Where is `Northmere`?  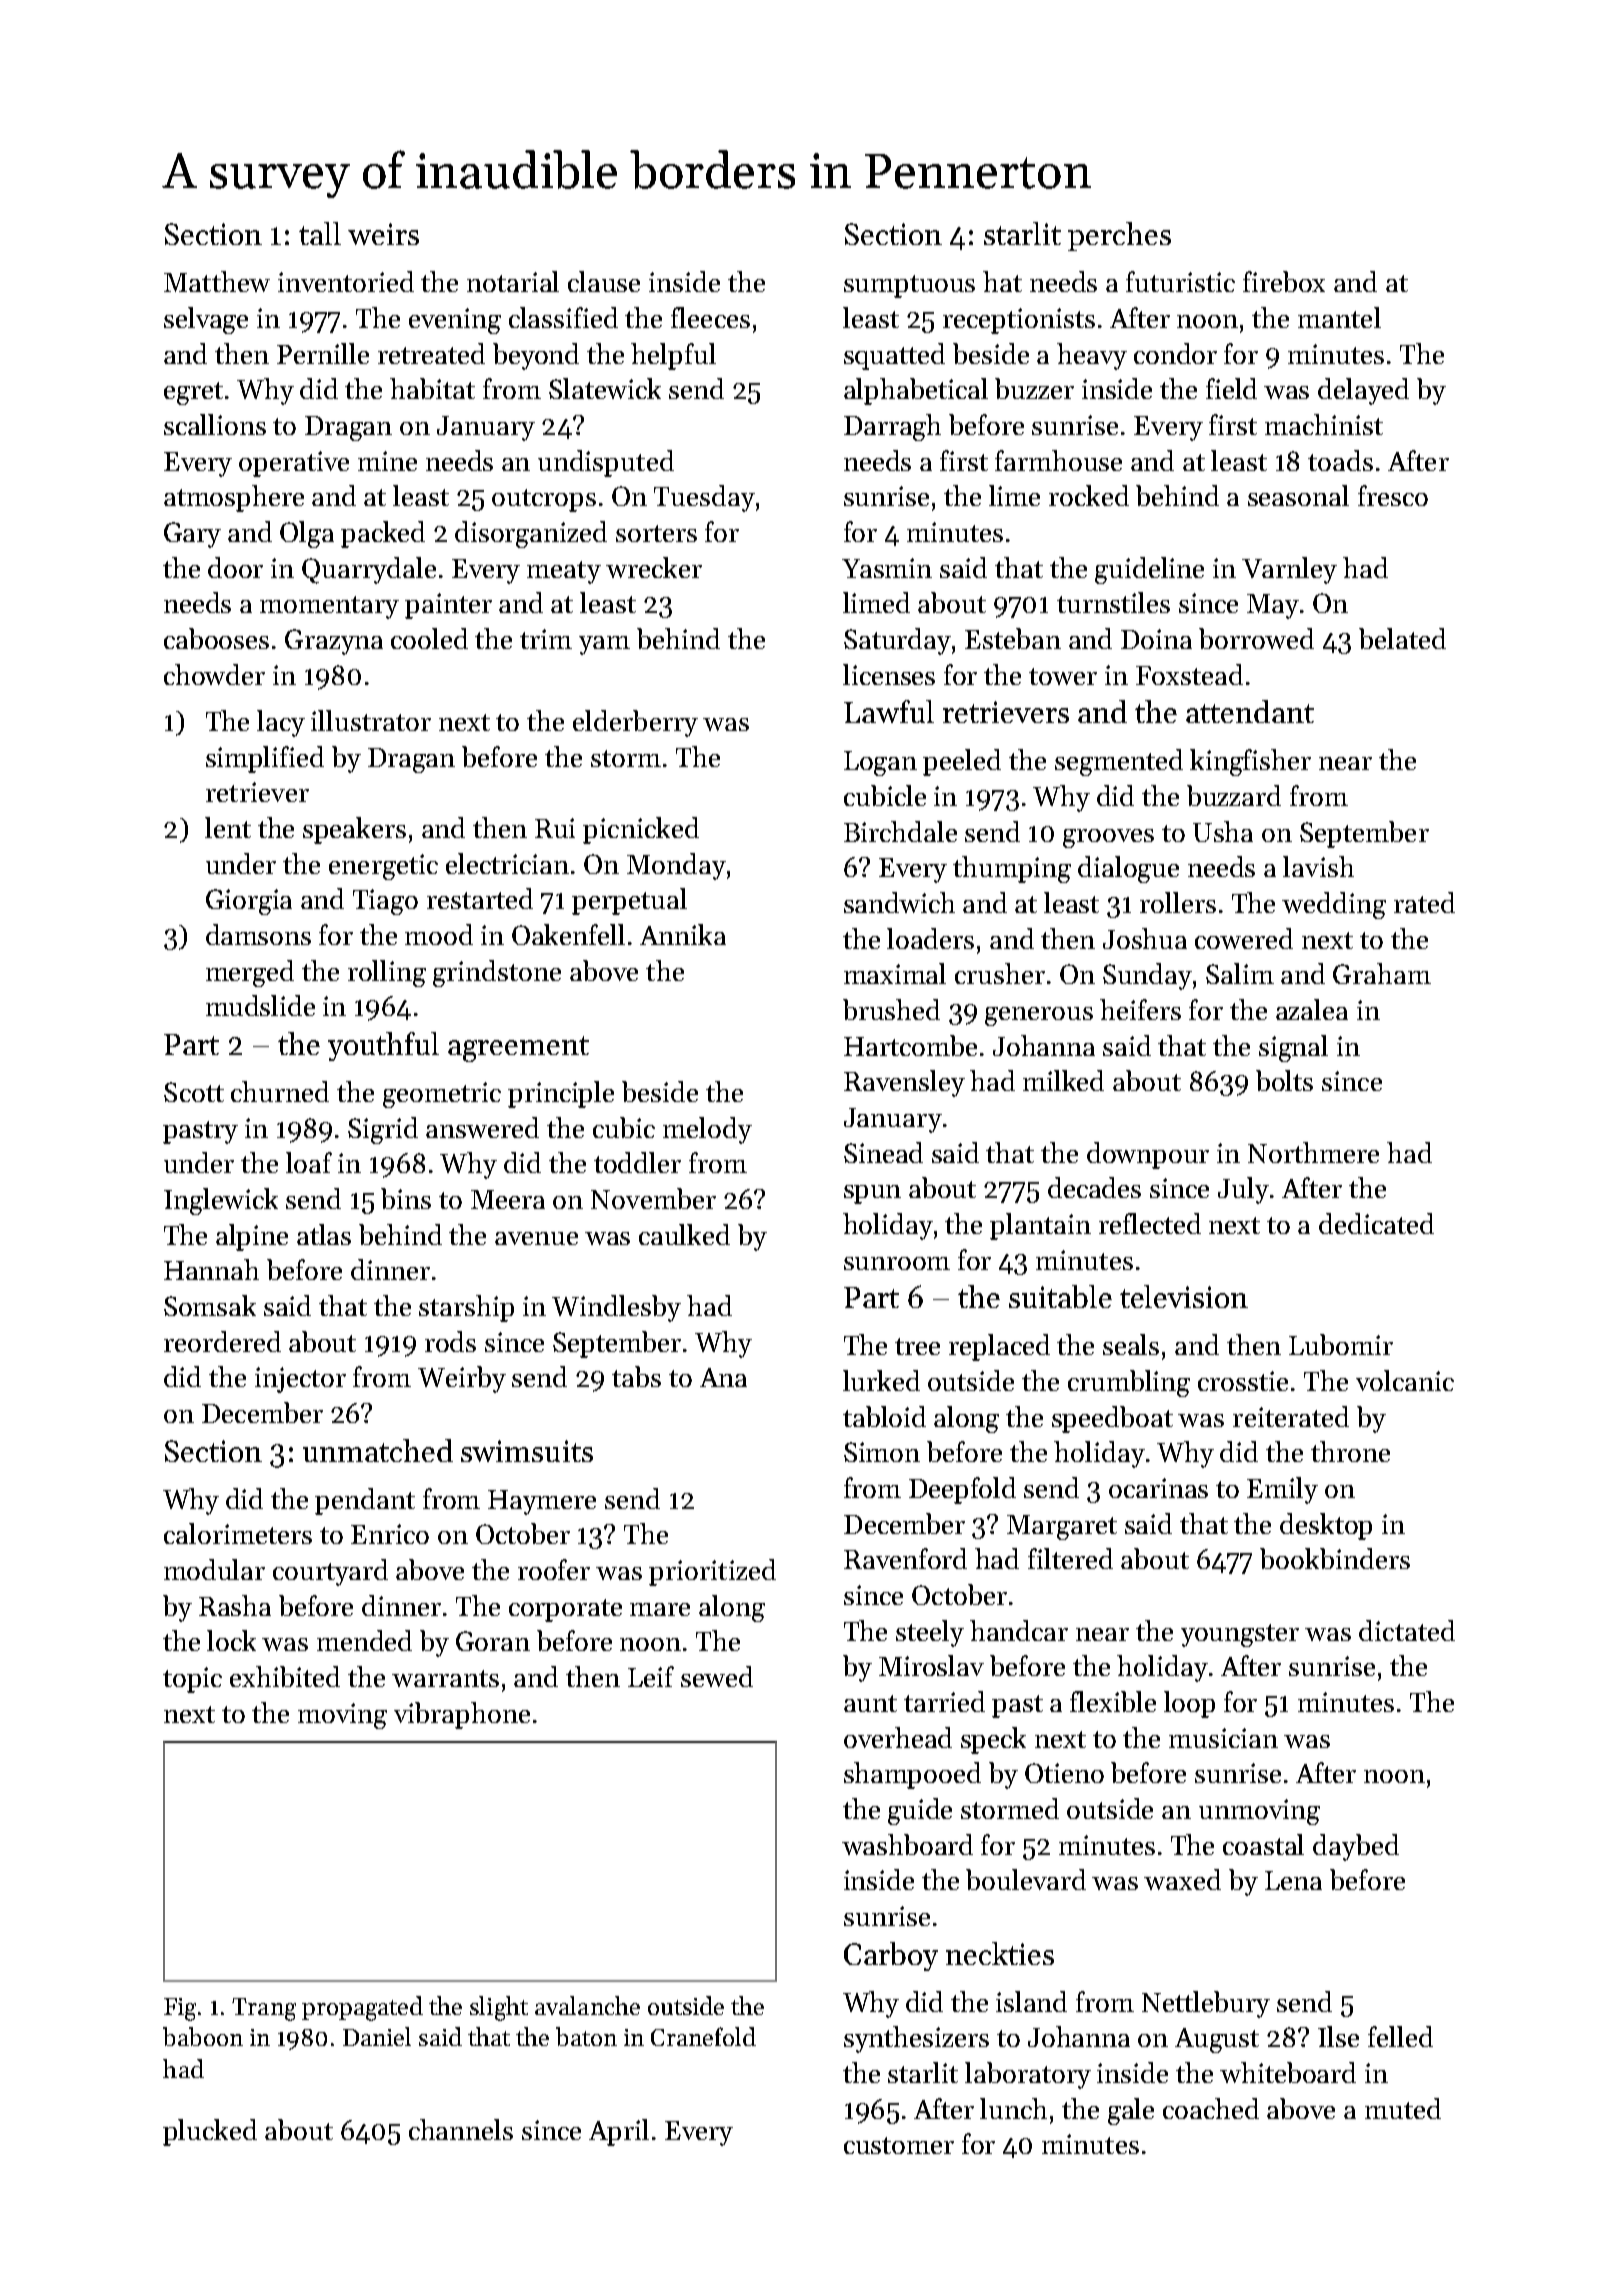
Northmere is located at coordinates (1313, 1152).
